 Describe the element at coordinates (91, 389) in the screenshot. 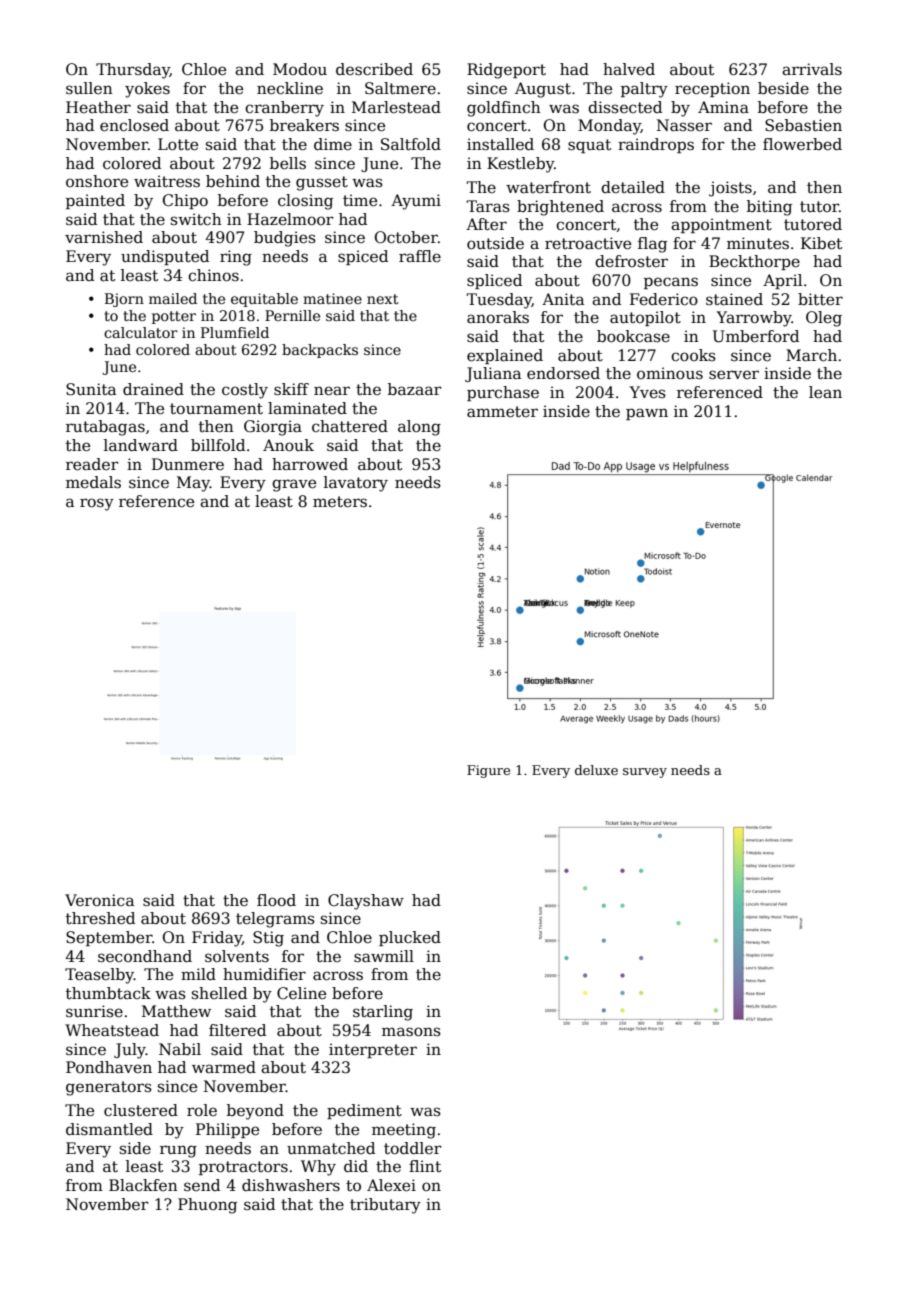

I see `Sunita` at that location.
